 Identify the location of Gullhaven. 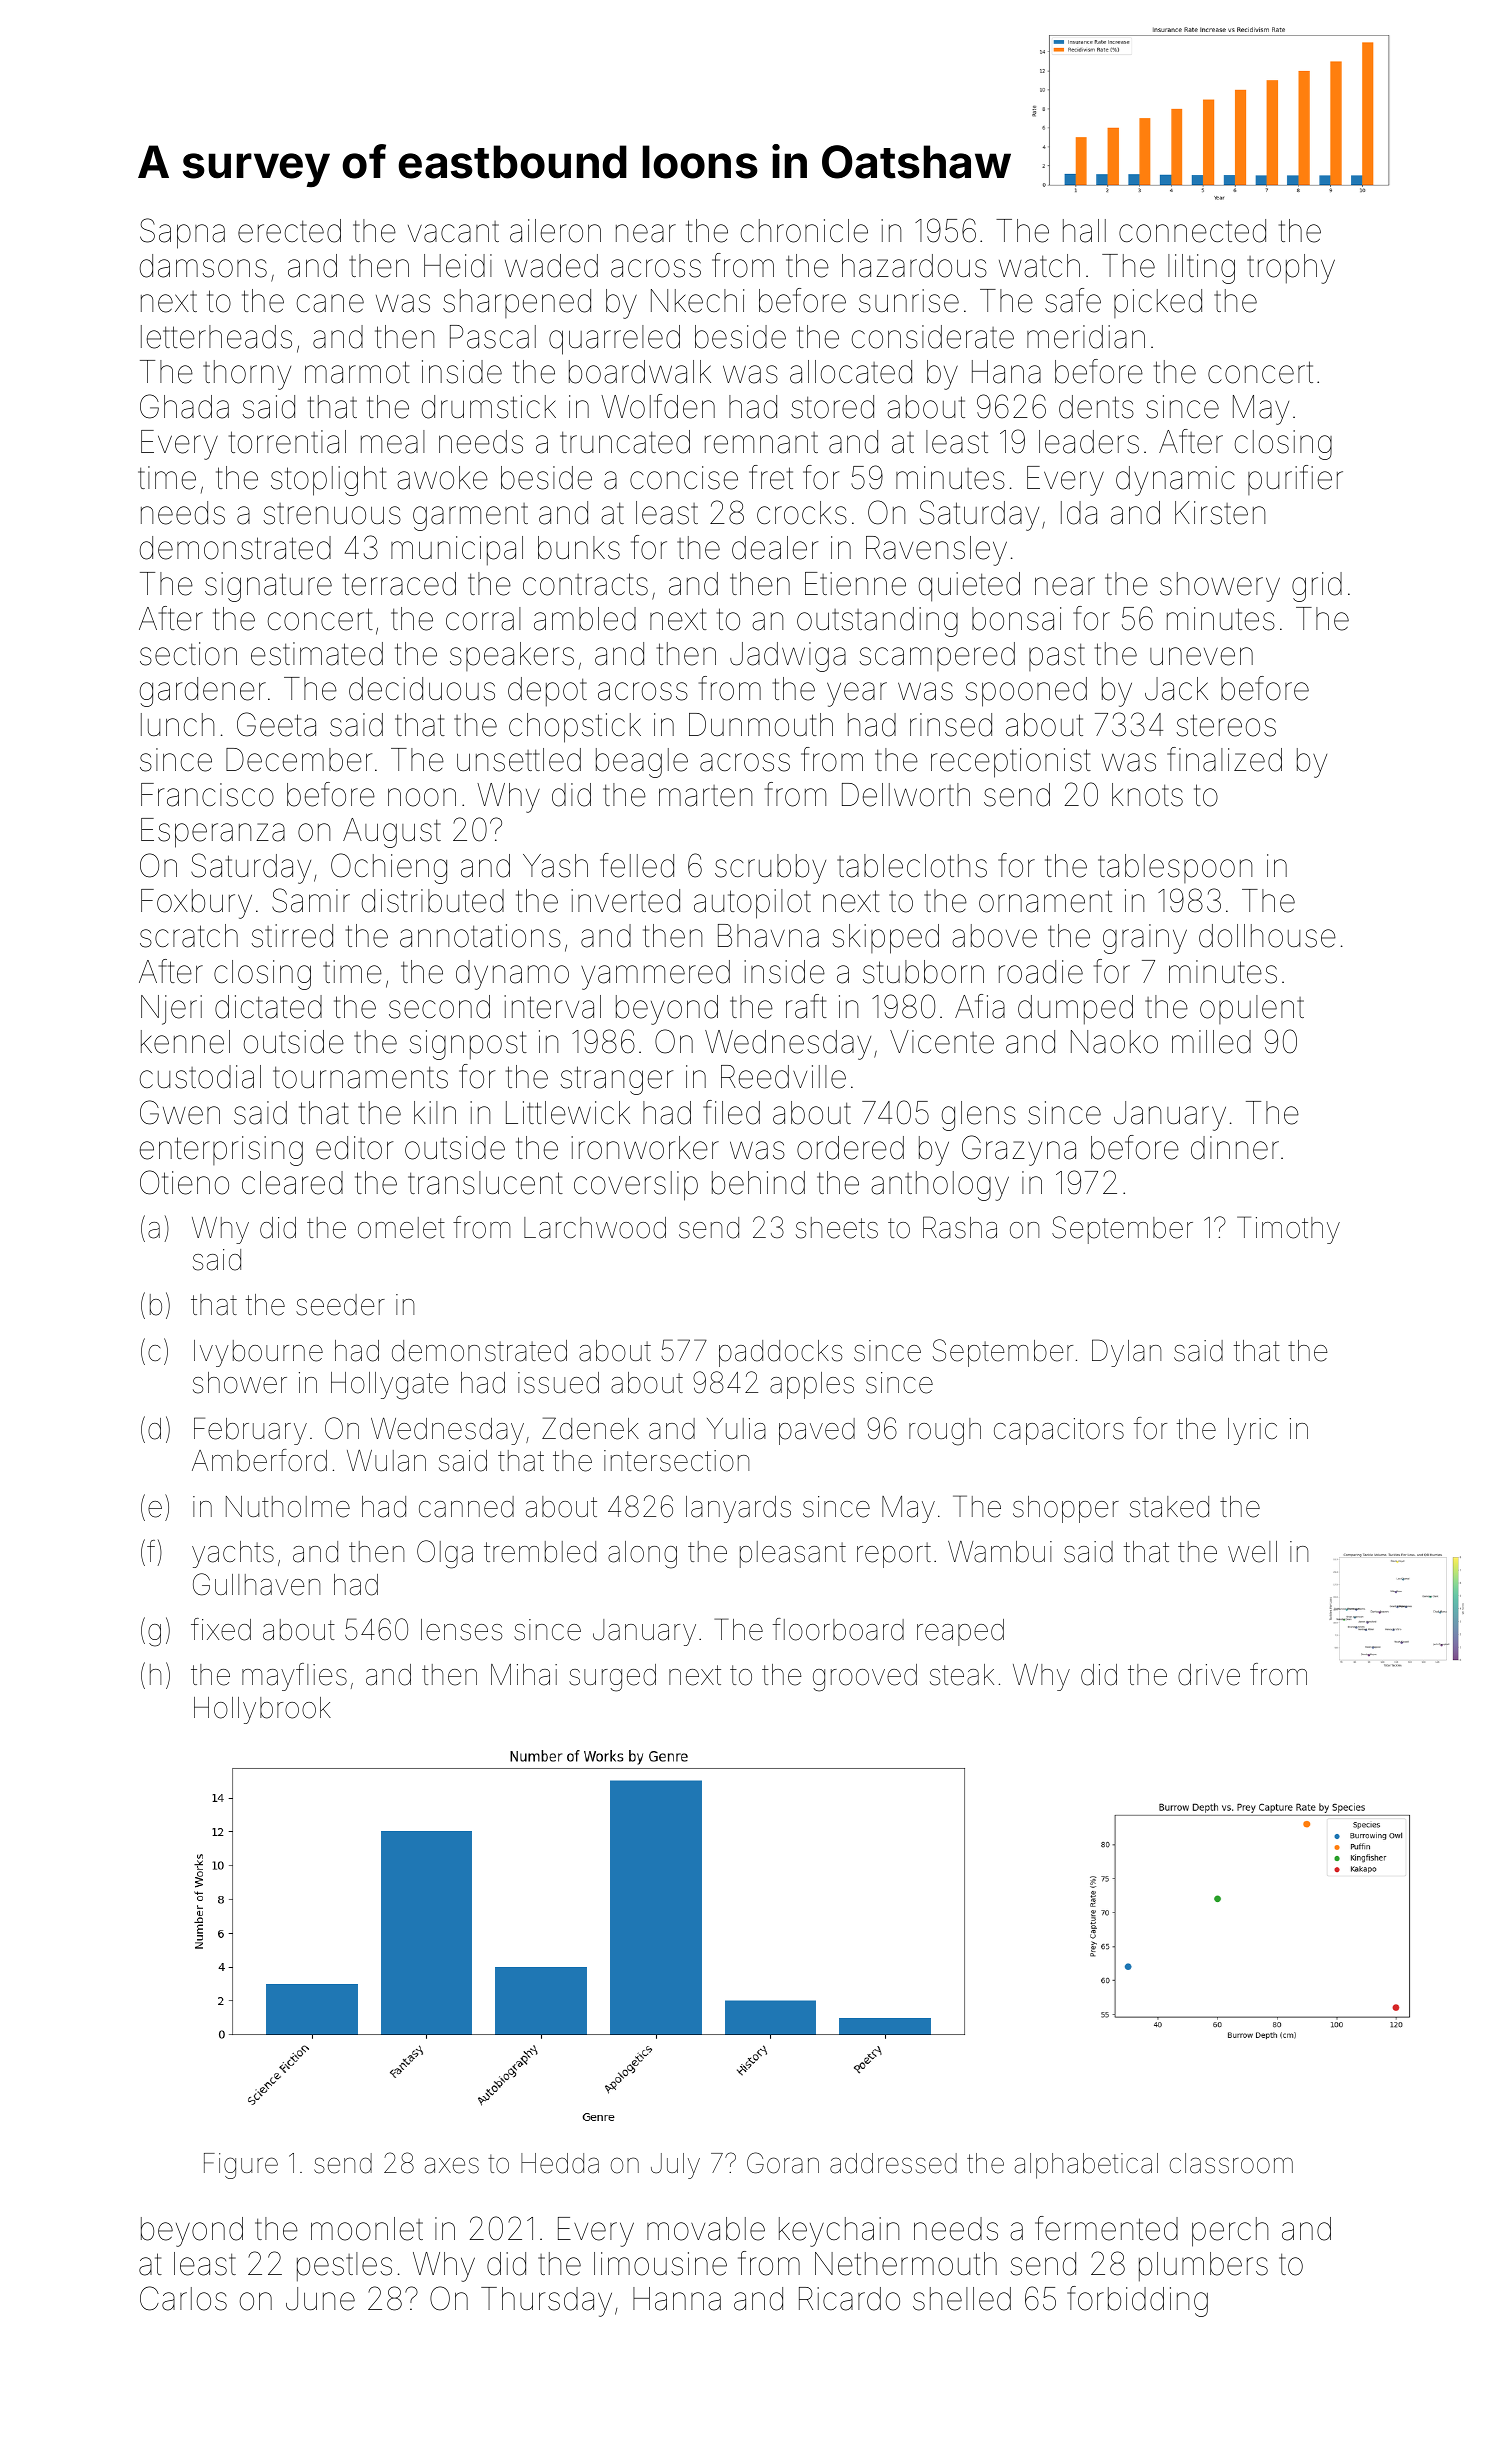
(256, 1584).
